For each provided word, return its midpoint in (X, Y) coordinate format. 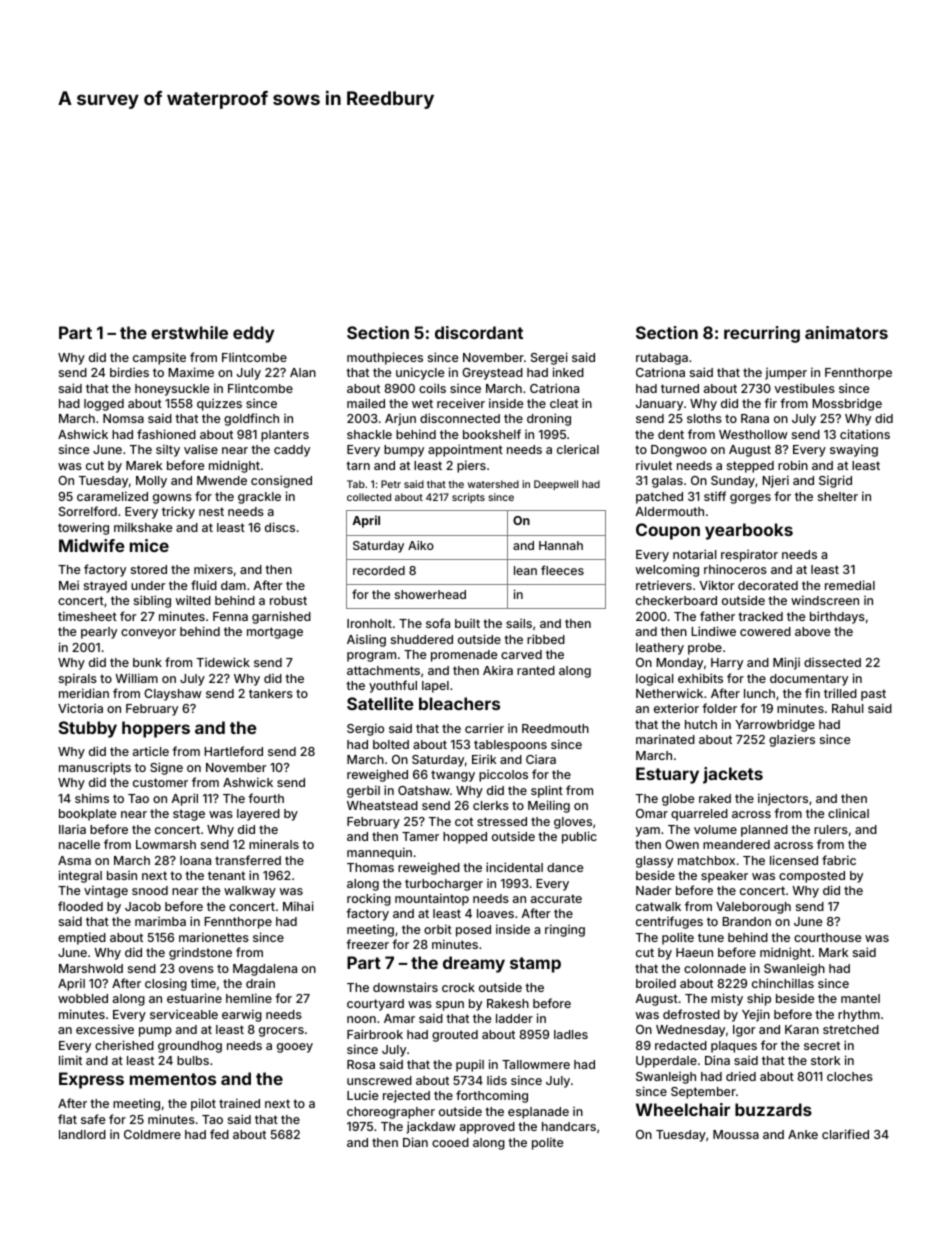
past (873, 695)
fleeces (562, 570)
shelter (838, 496)
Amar (399, 1018)
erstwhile (189, 332)
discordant (479, 332)
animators (846, 332)
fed (219, 1134)
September (703, 1093)
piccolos (503, 776)
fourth (266, 798)
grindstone (200, 953)
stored (149, 569)
